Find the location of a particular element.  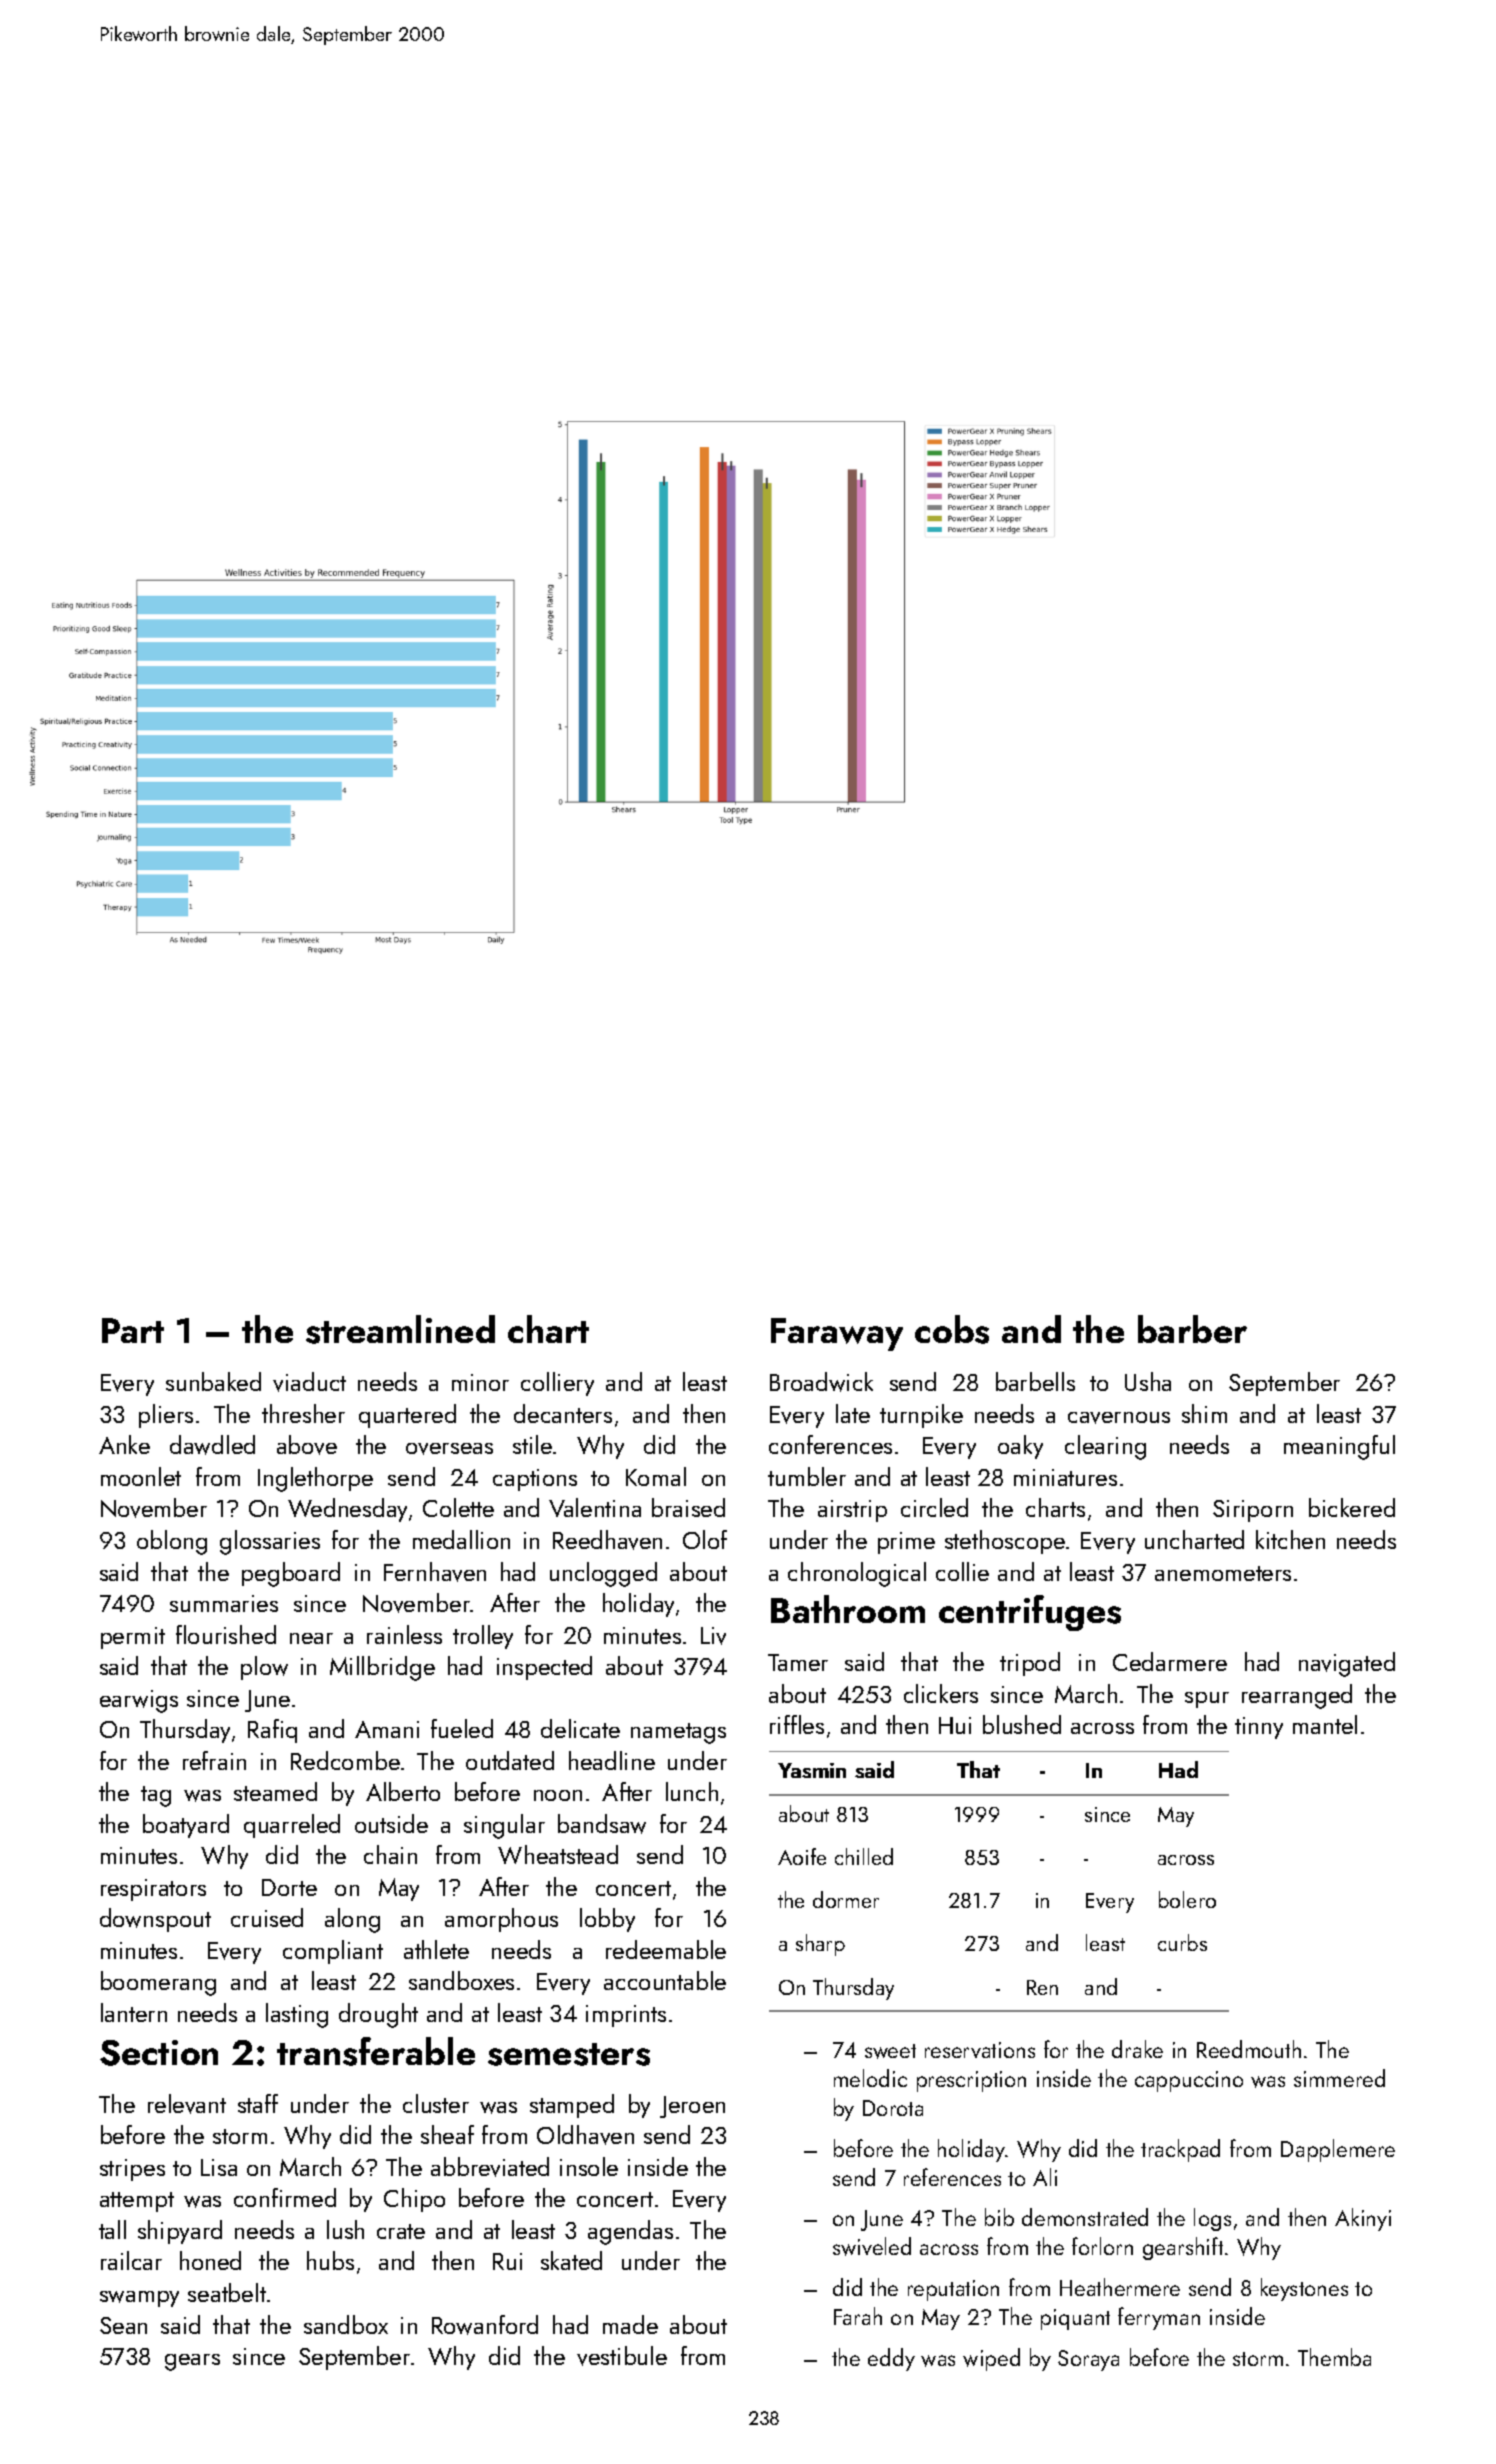

navigated is located at coordinates (1347, 1664).
